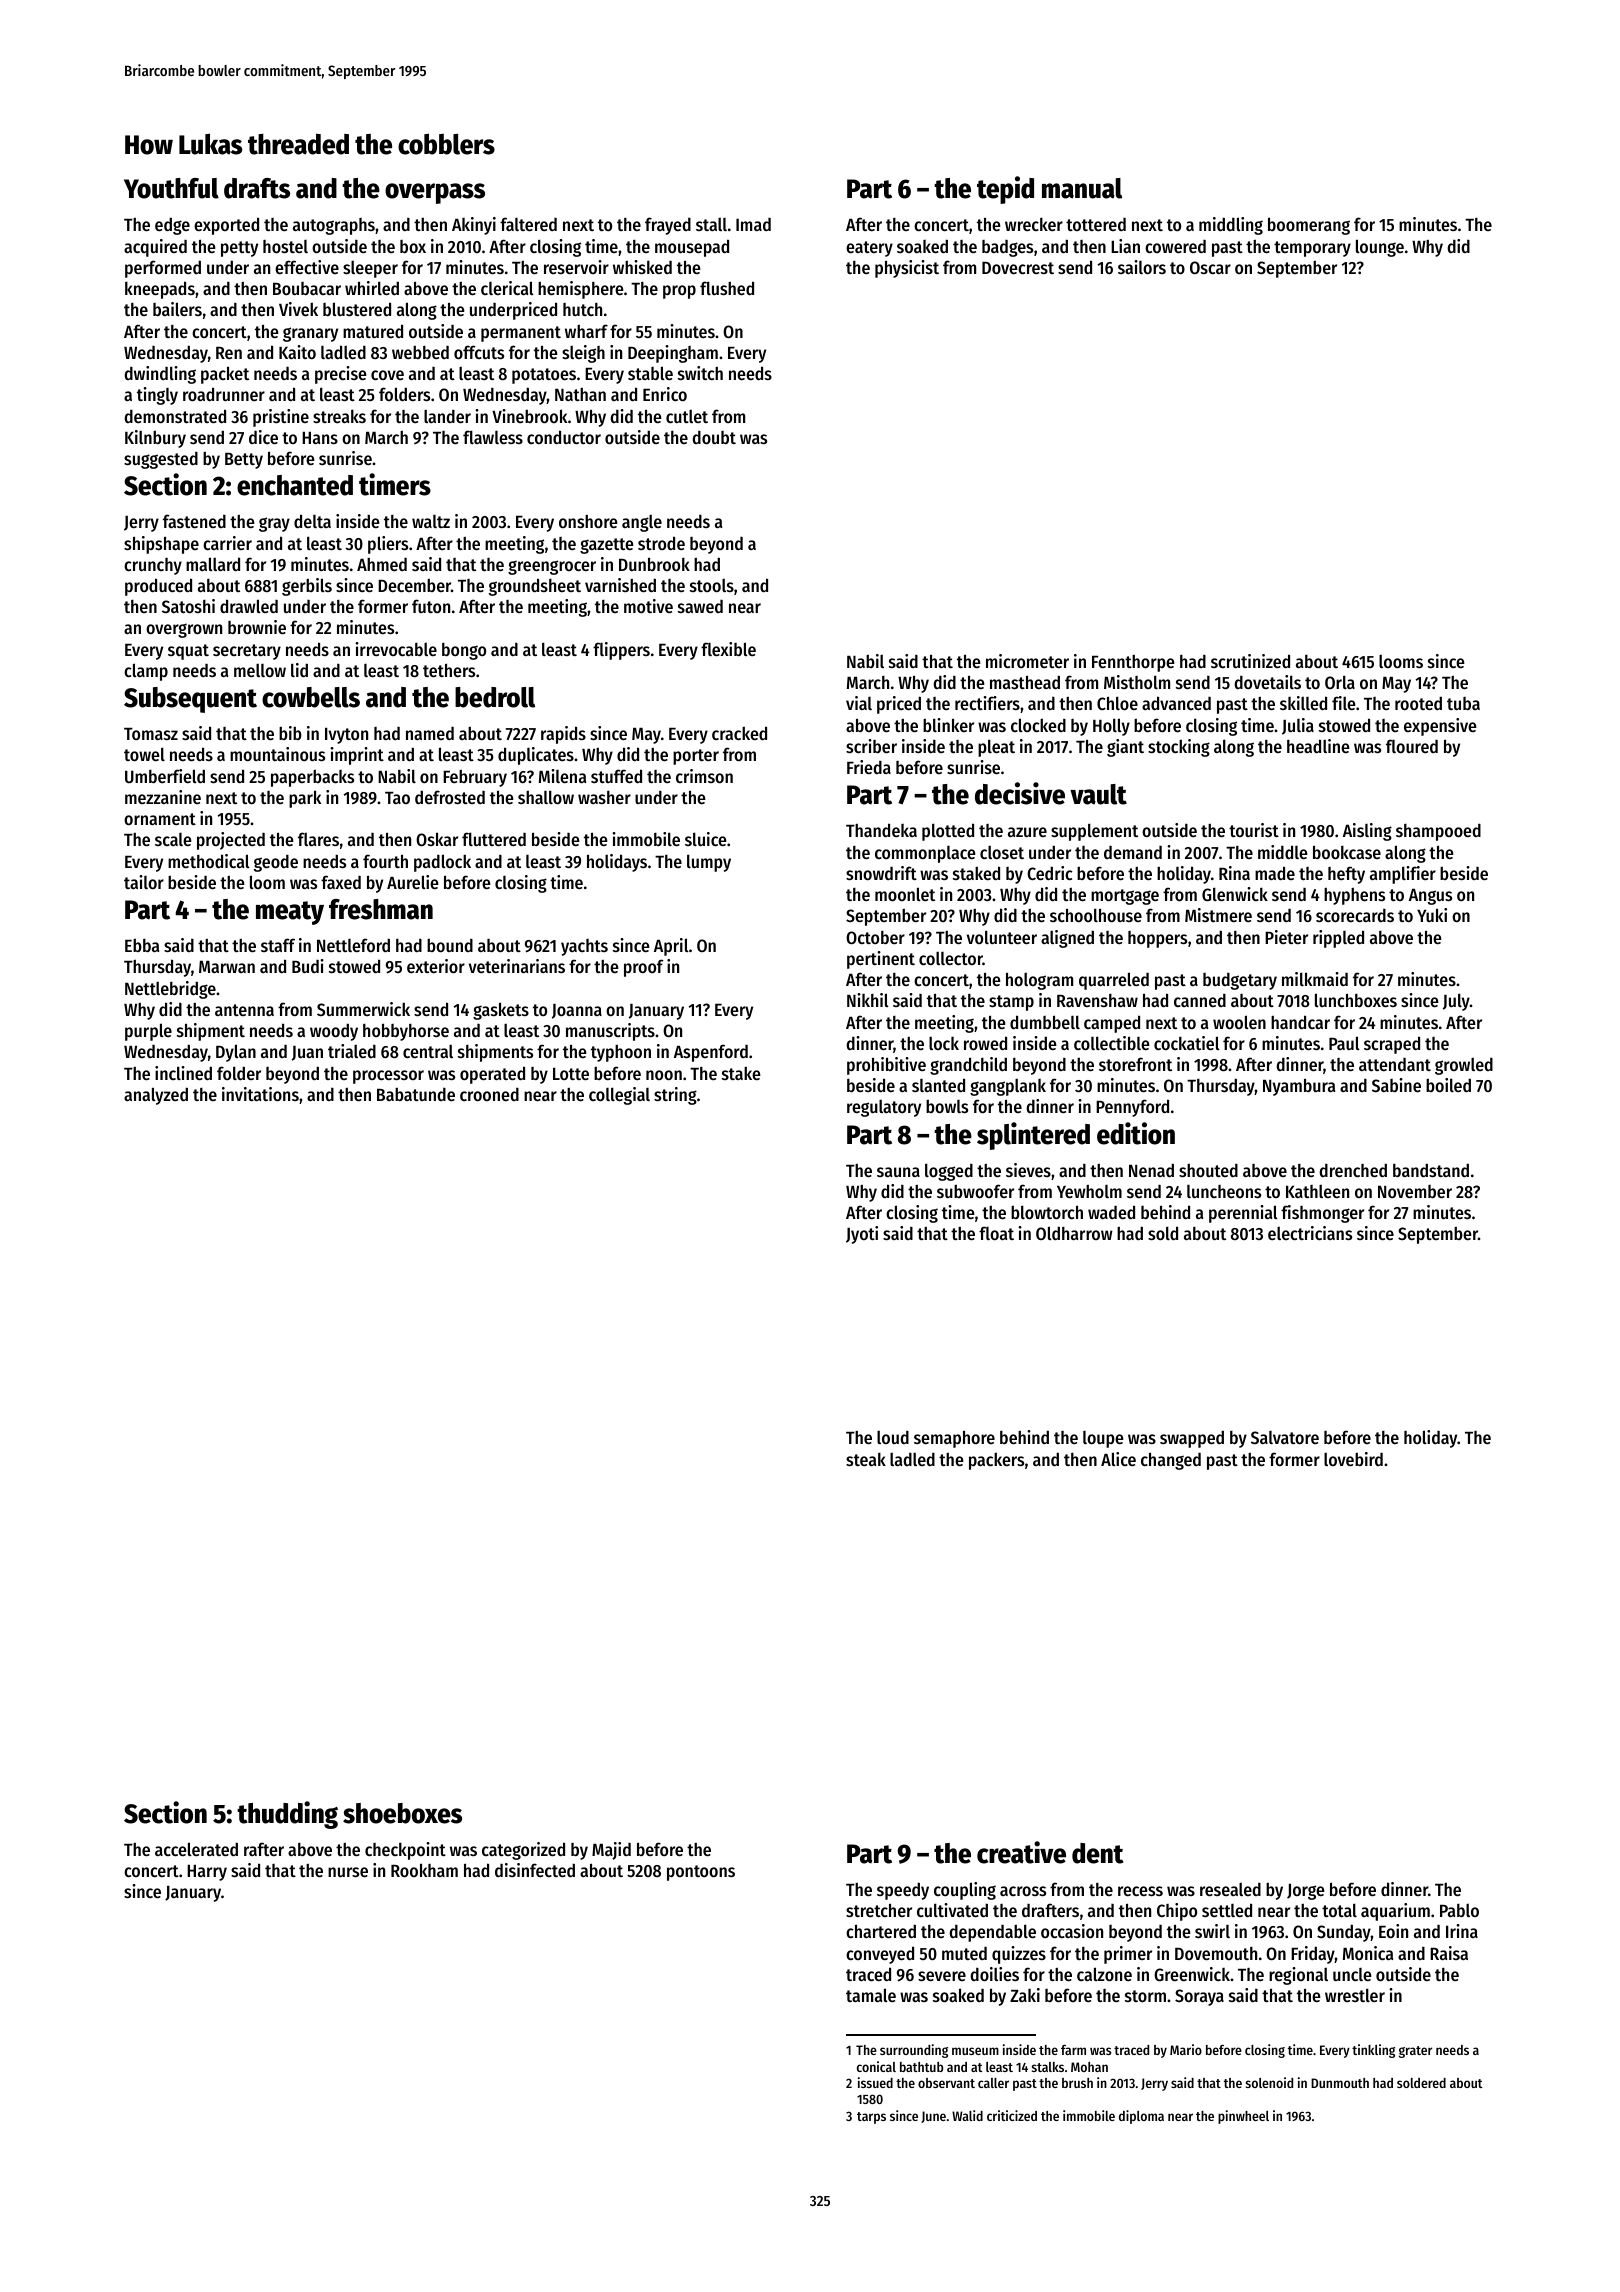  Describe the element at coordinates (709, 863) in the document. I see `lumpy` at that location.
